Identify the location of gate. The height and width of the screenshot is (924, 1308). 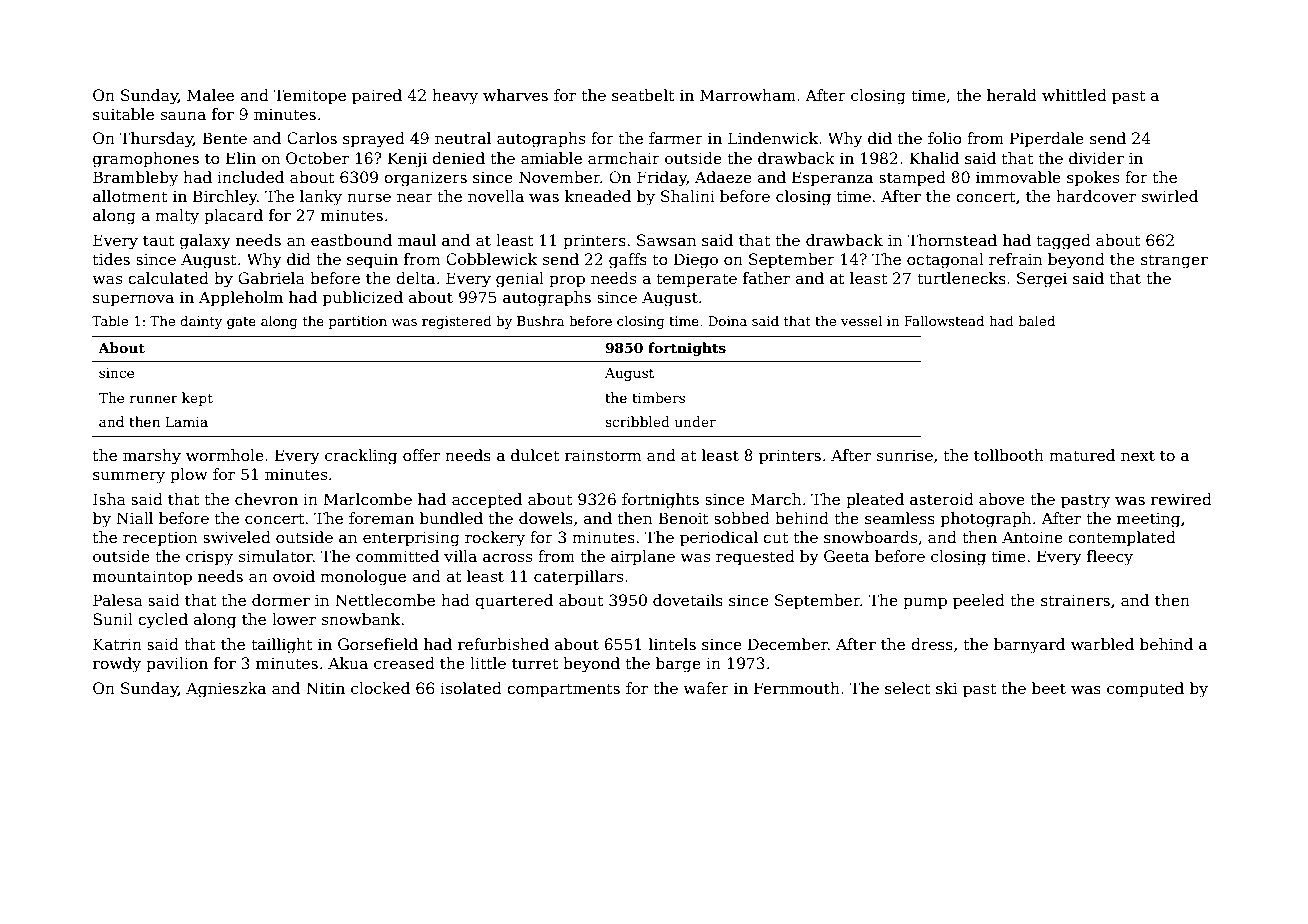
(241, 323).
